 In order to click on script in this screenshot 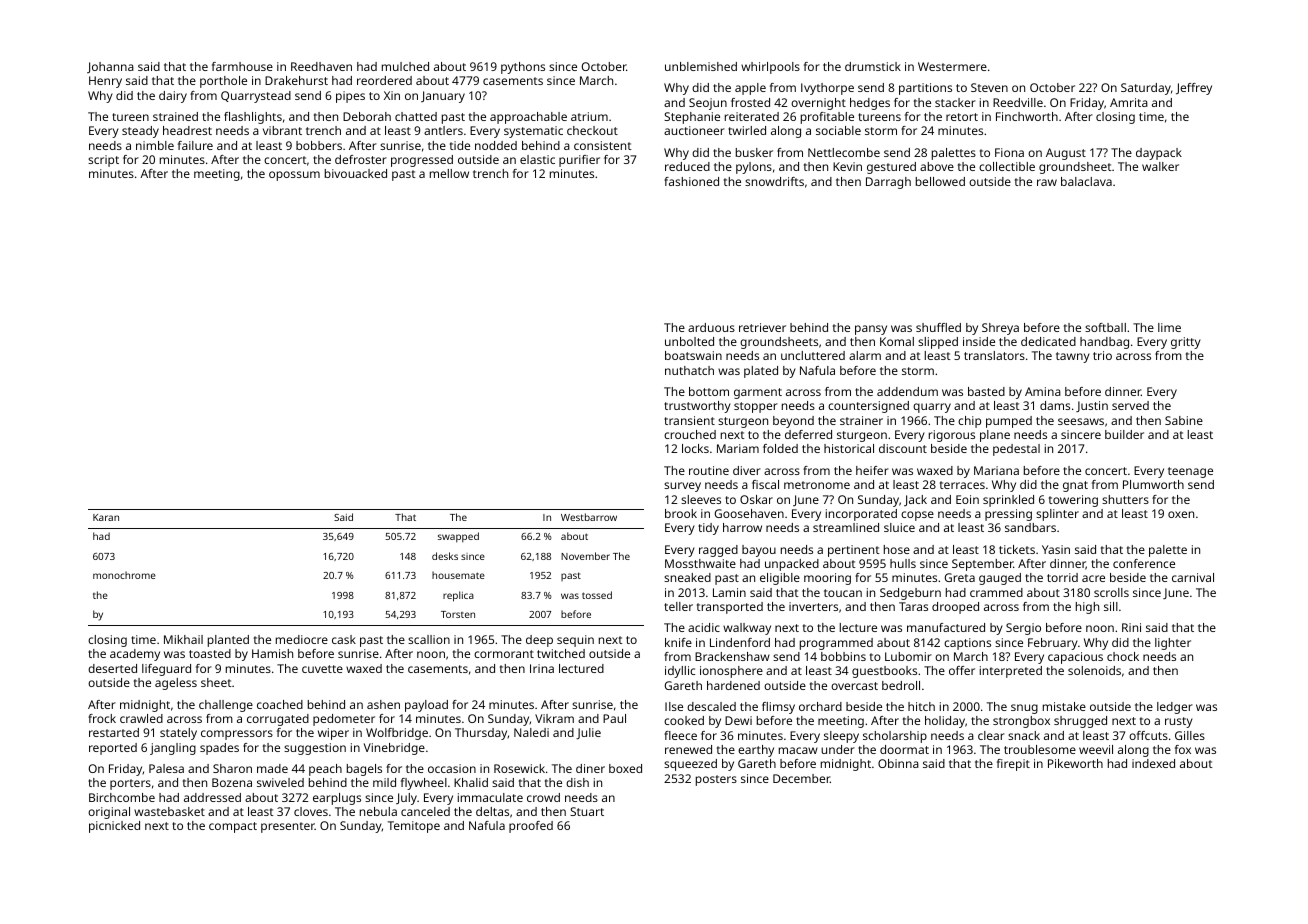, I will do `click(103, 161)`.
